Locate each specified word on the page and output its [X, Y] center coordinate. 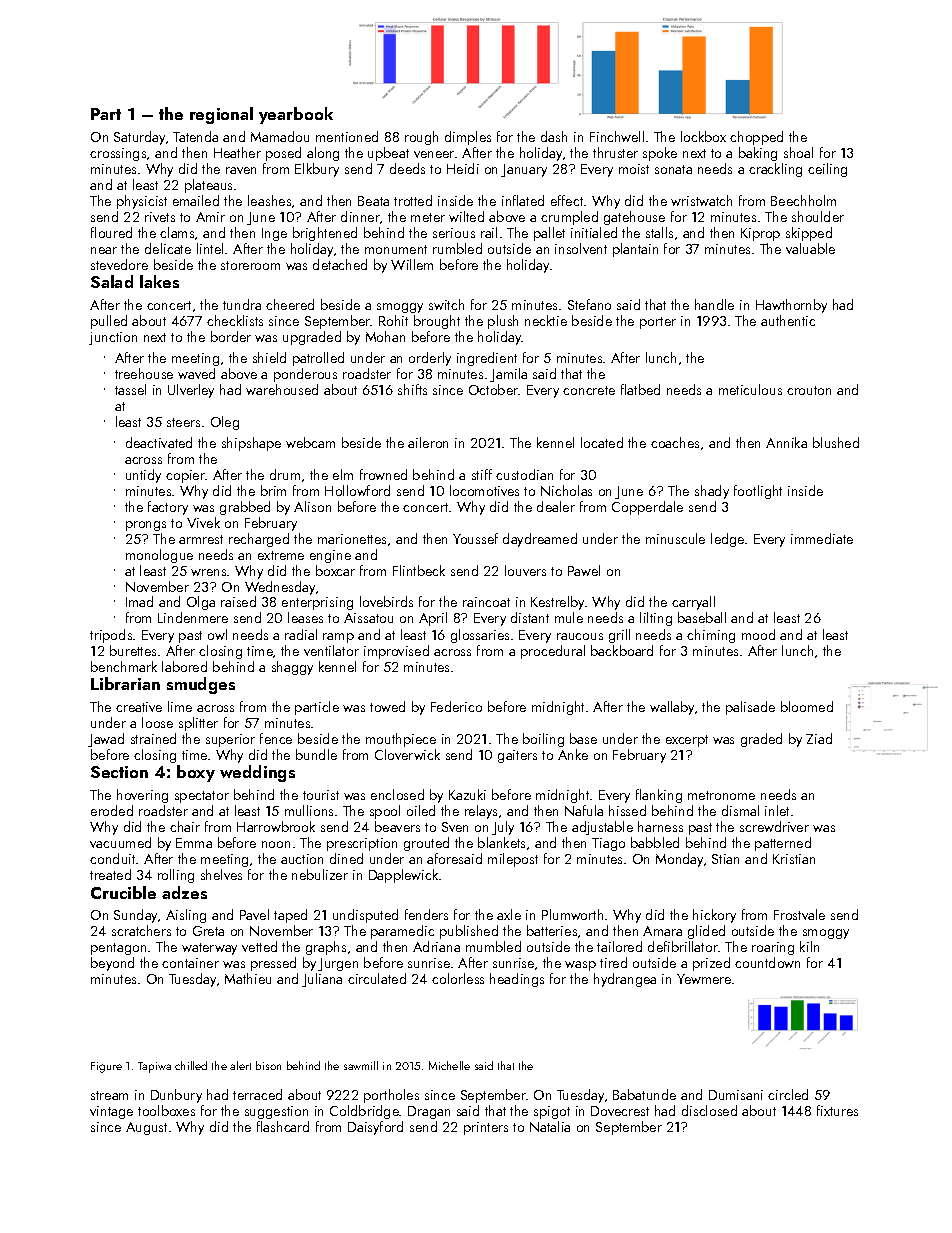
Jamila [508, 375]
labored [184, 666]
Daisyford [375, 1128]
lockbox [703, 136]
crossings [118, 154]
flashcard [283, 1126]
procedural [553, 652]
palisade [750, 708]
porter [658, 323]
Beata [373, 201]
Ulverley [191, 391]
